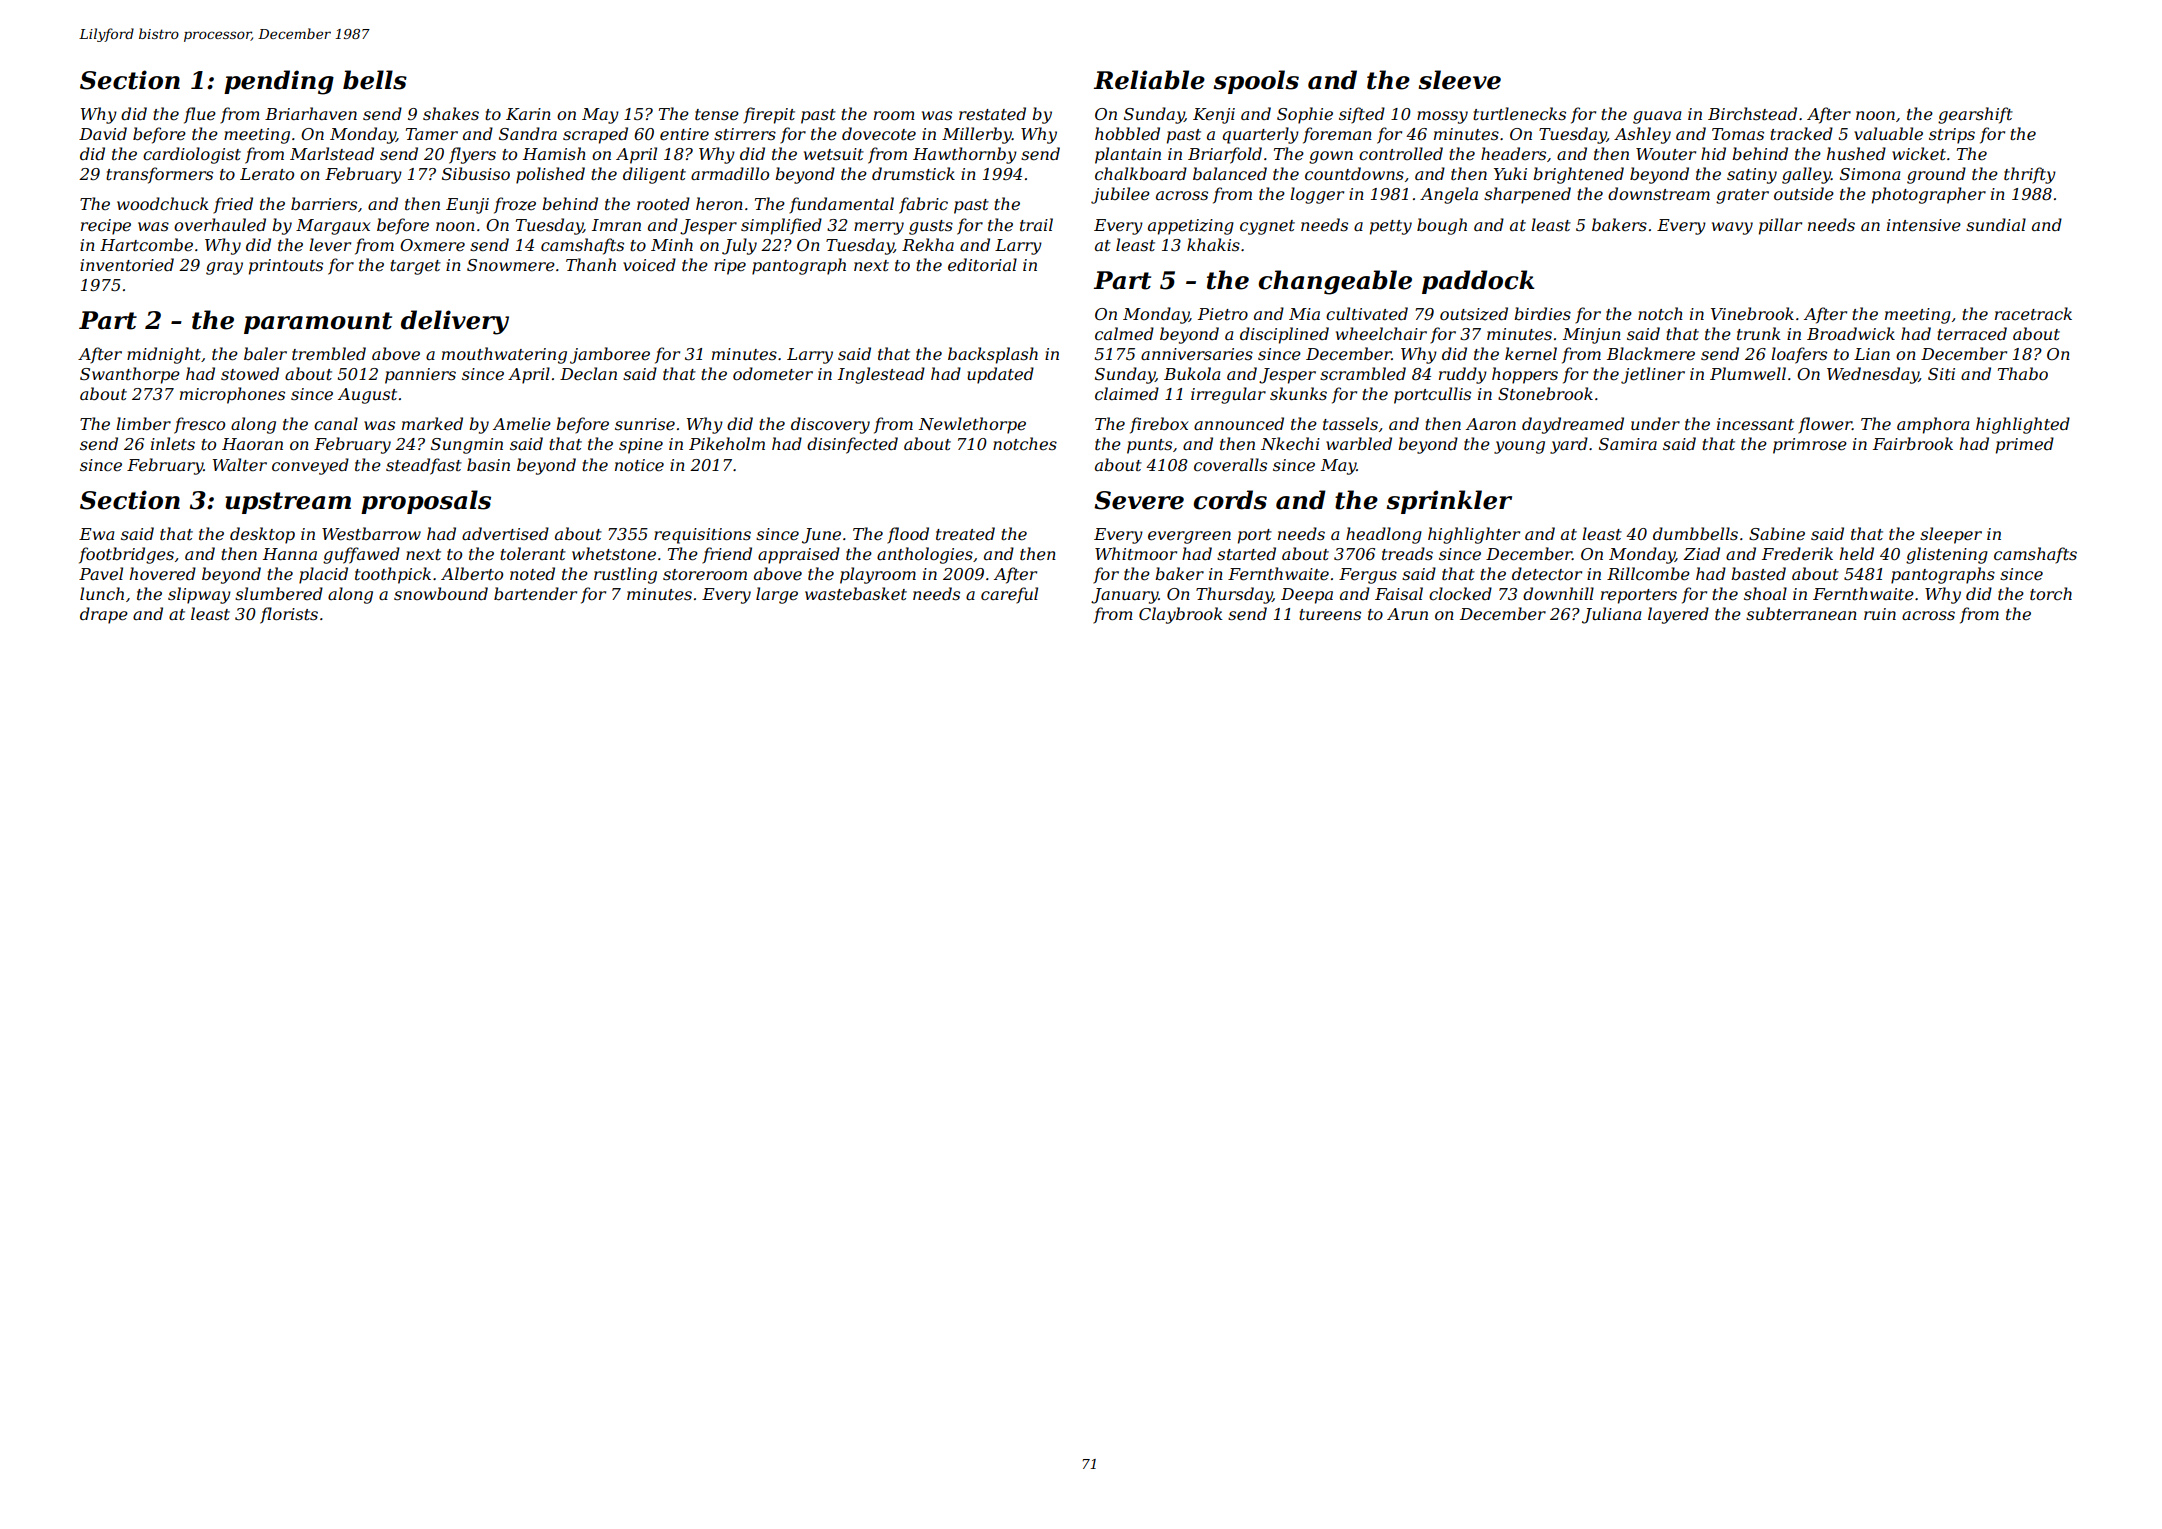 This screenshot has height=1529, width=2162. Describe the element at coordinates (1752, 313) in the screenshot. I see `Vinebrook` at that location.
